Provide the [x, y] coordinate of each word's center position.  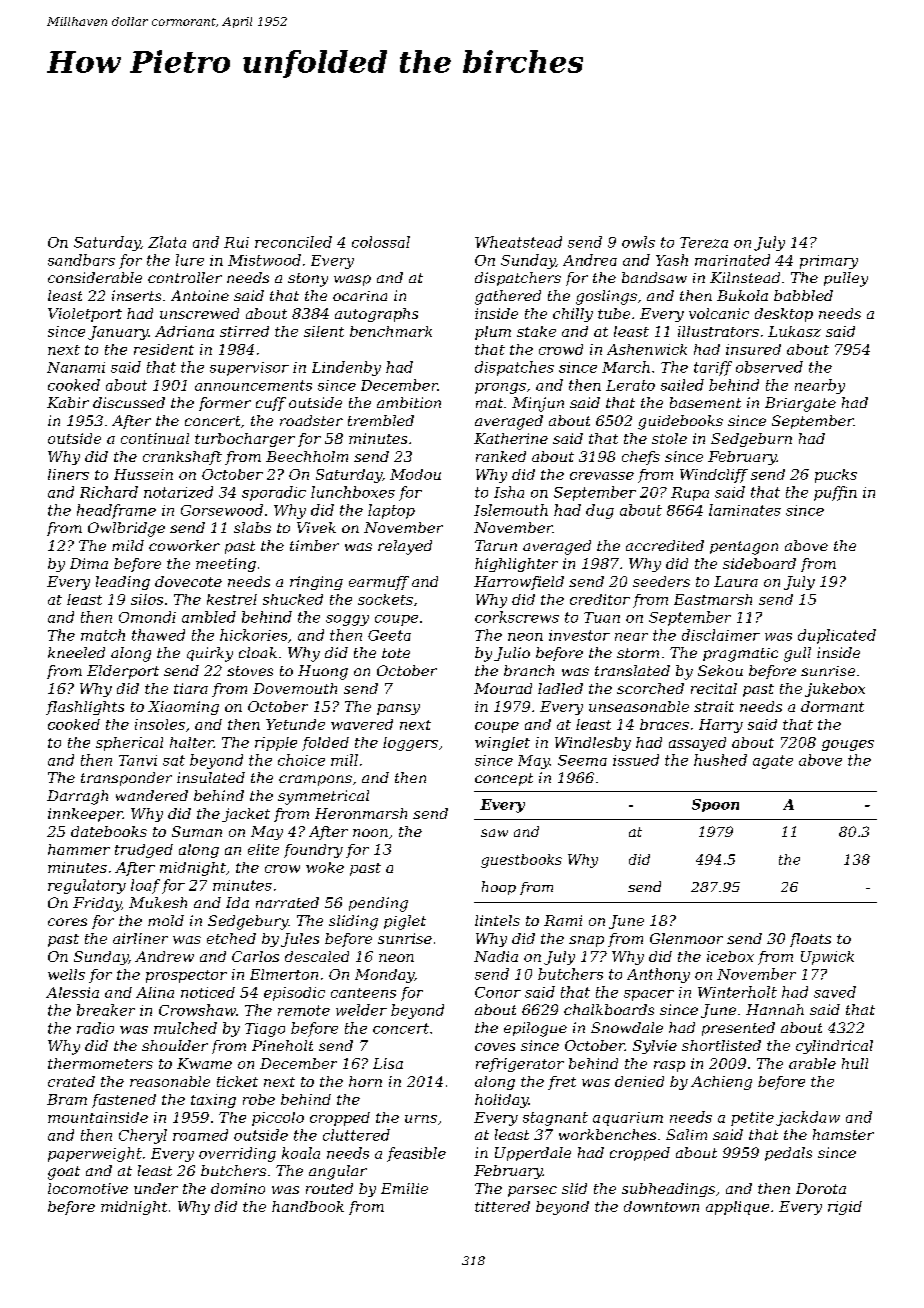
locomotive [88, 1188]
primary [829, 262]
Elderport [123, 672]
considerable [95, 277]
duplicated [837, 636]
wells [66, 974]
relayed [405, 547]
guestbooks [521, 861]
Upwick [827, 958]
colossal [381, 242]
